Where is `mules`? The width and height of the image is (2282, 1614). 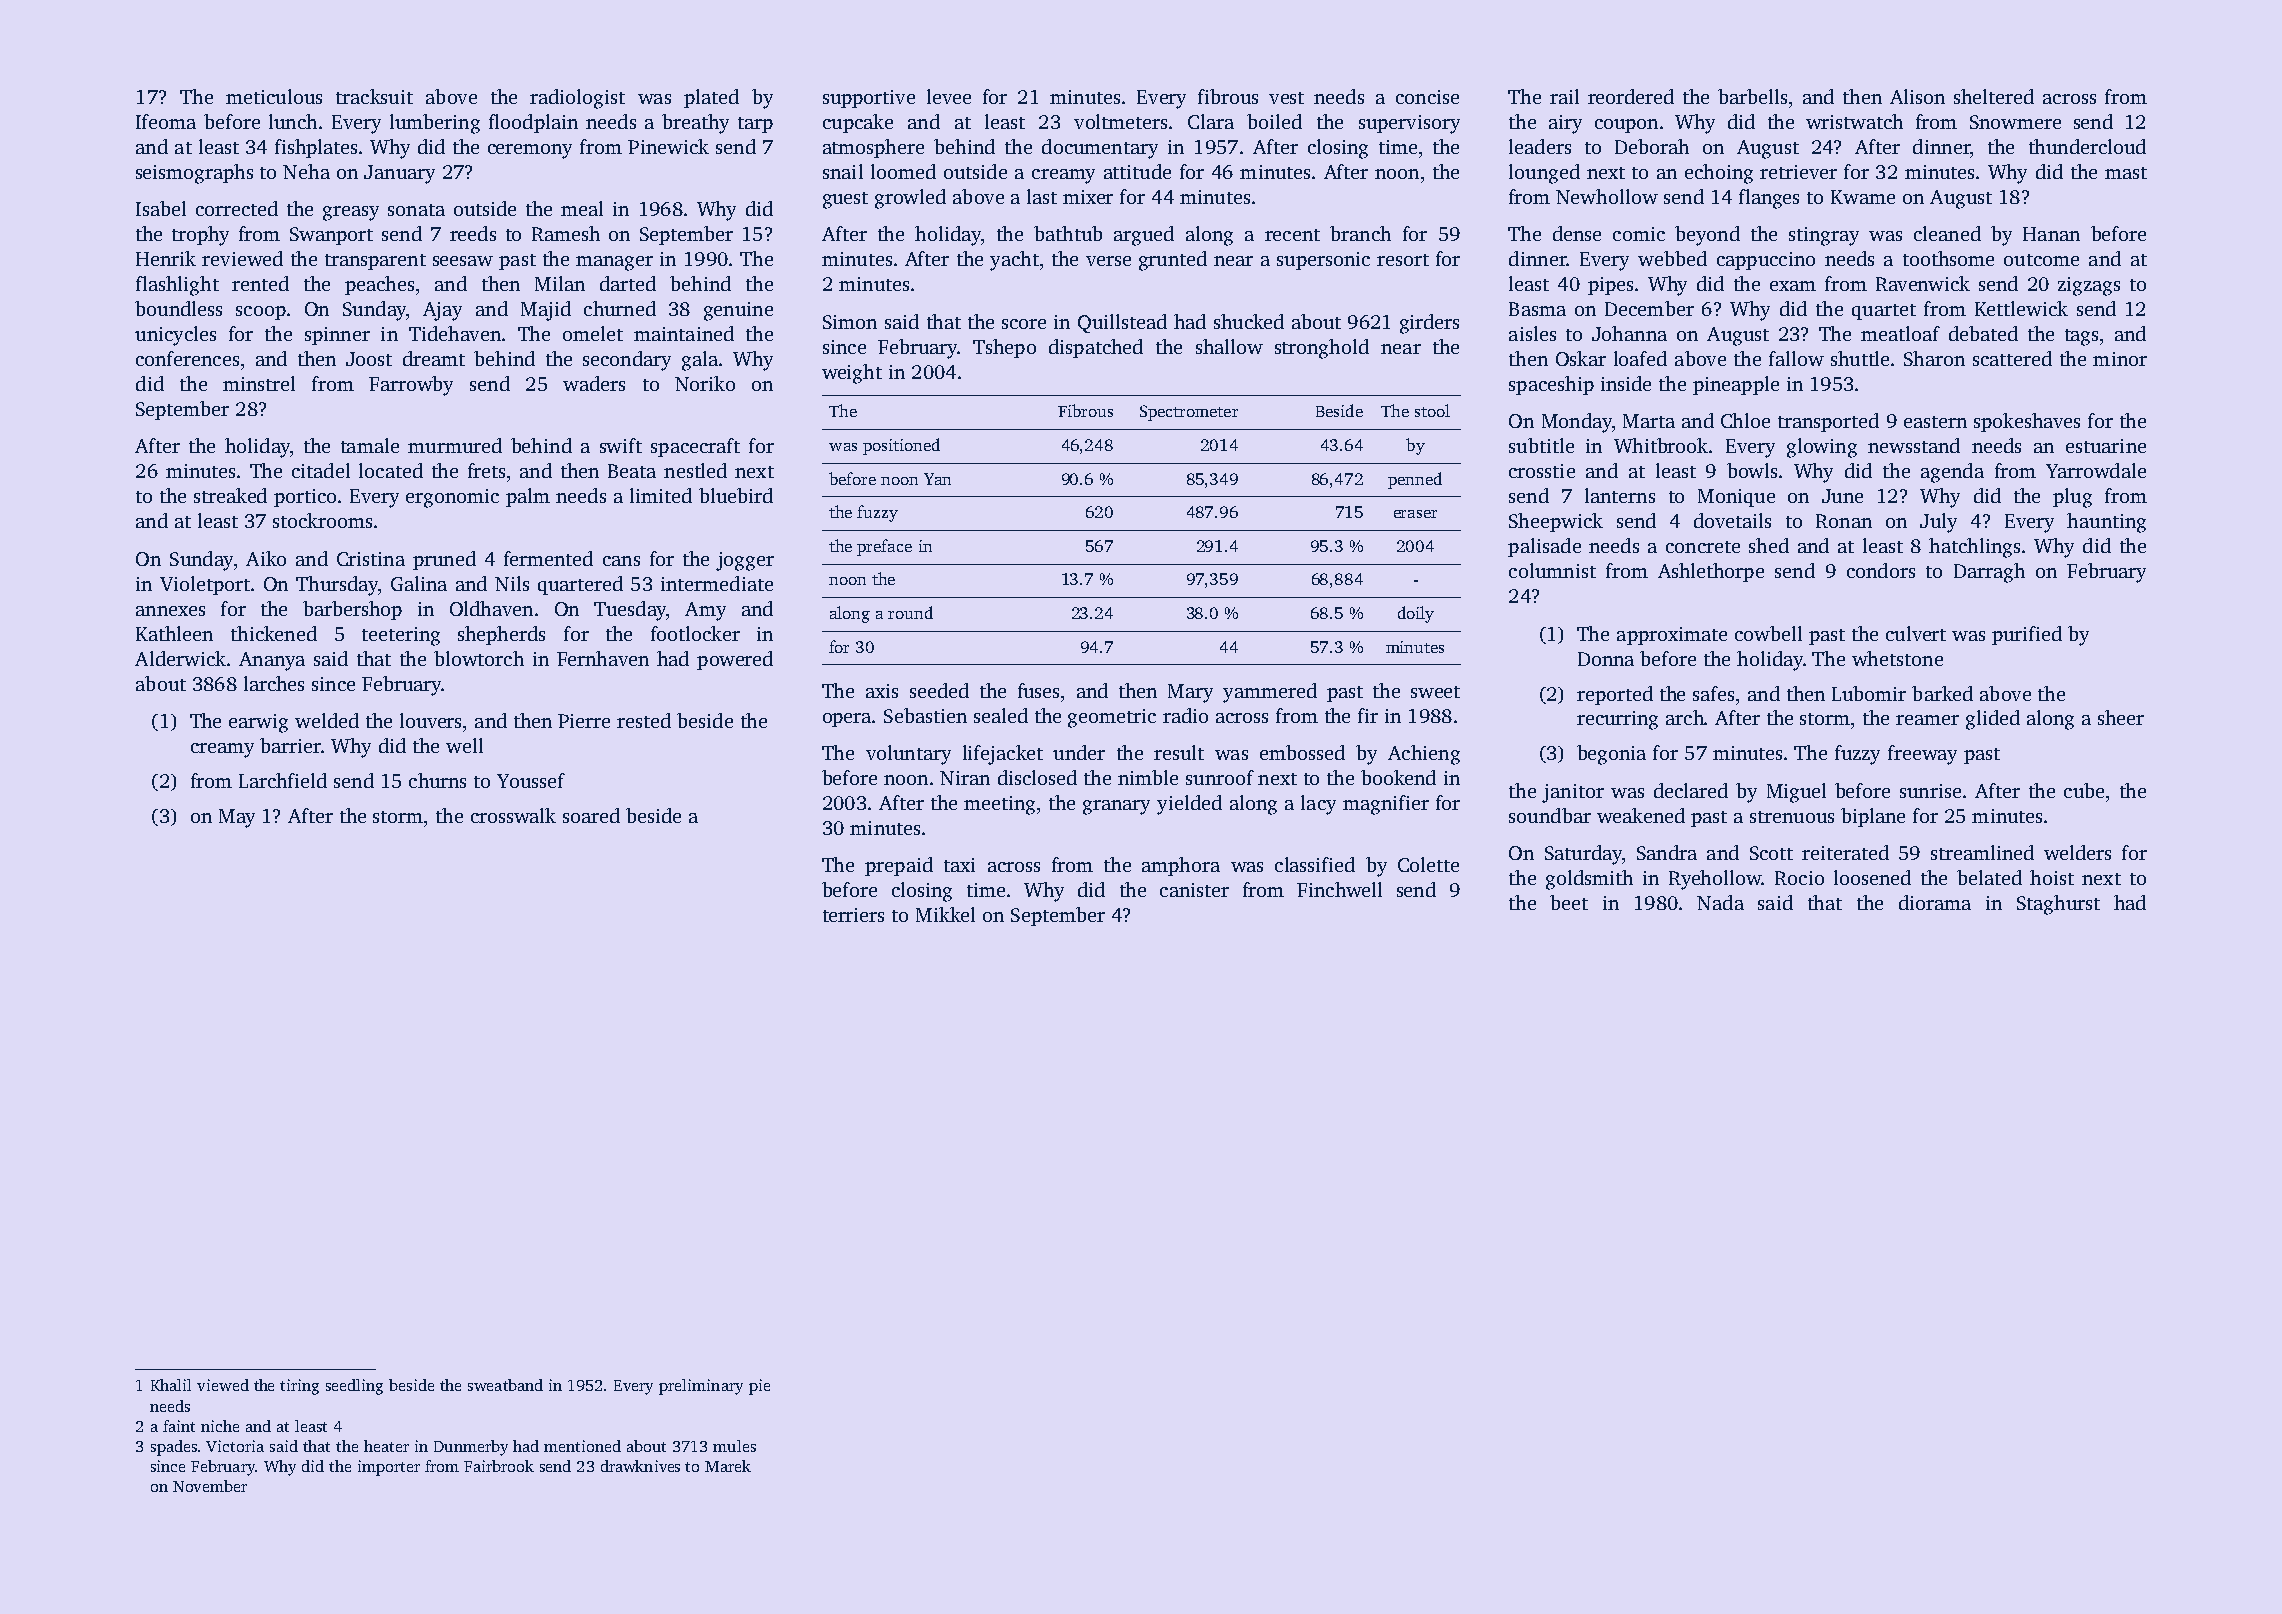
mules is located at coordinates (734, 1446).
